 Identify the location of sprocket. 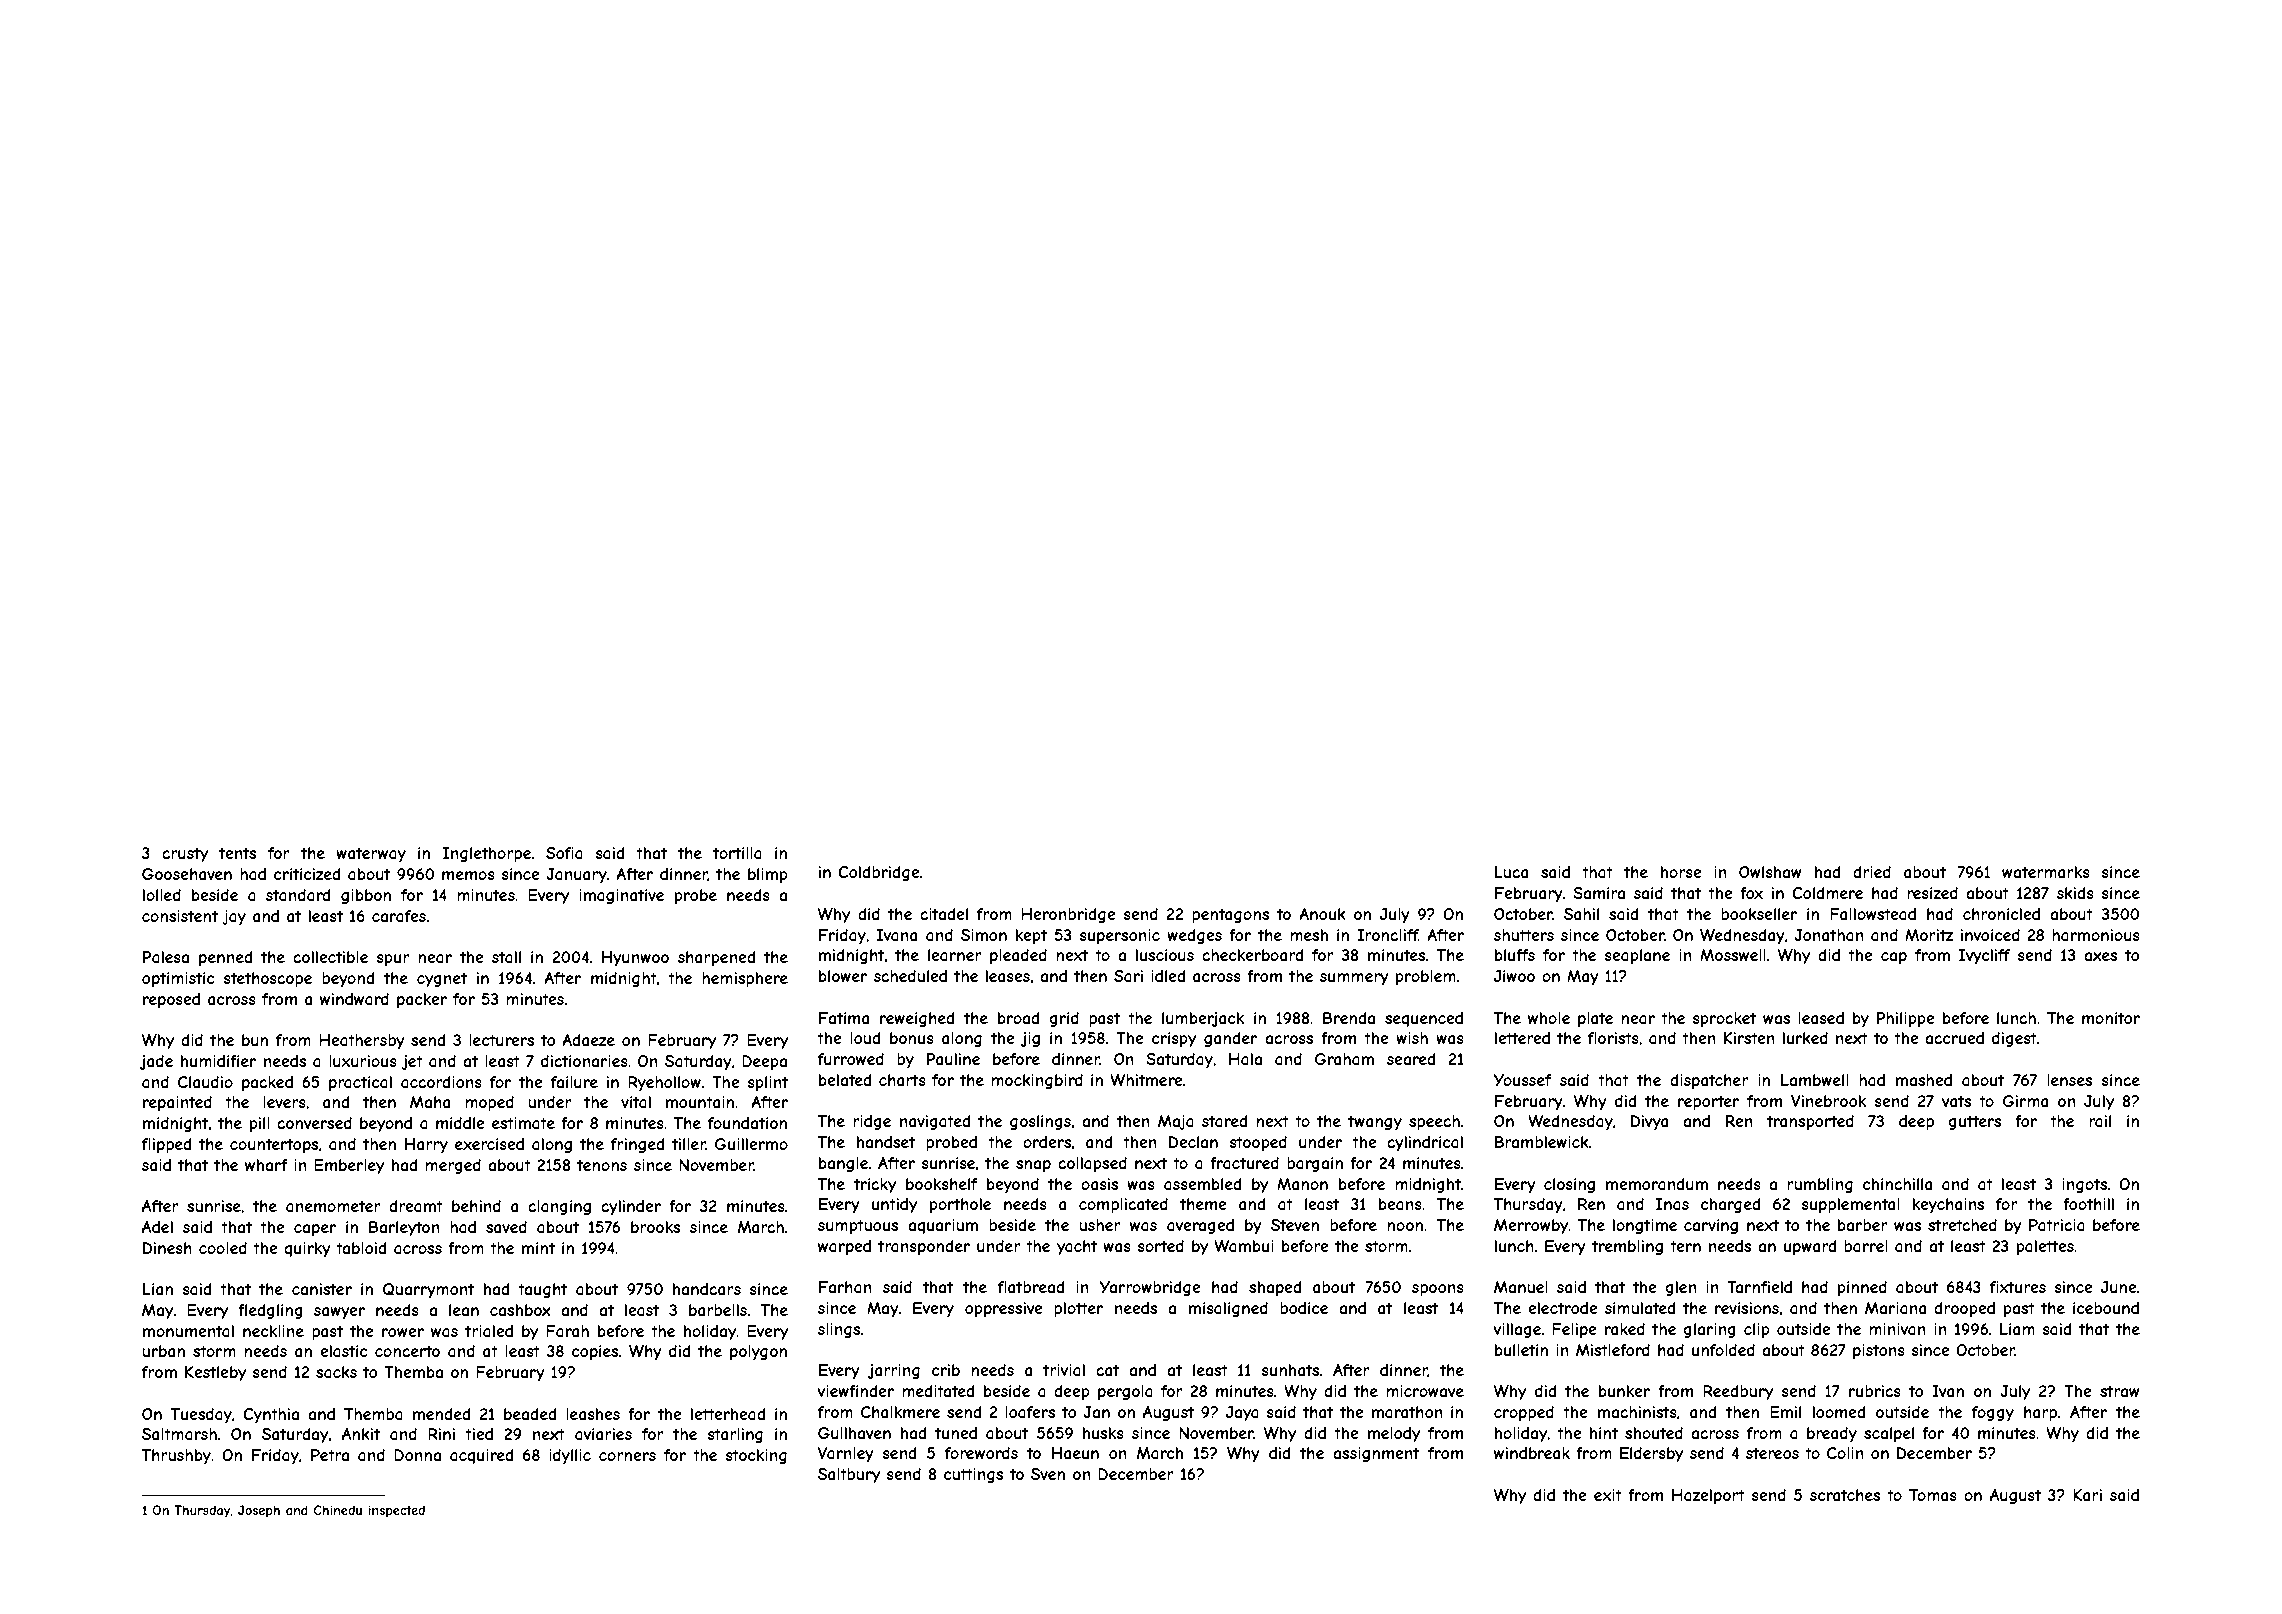
(1724, 1019).
